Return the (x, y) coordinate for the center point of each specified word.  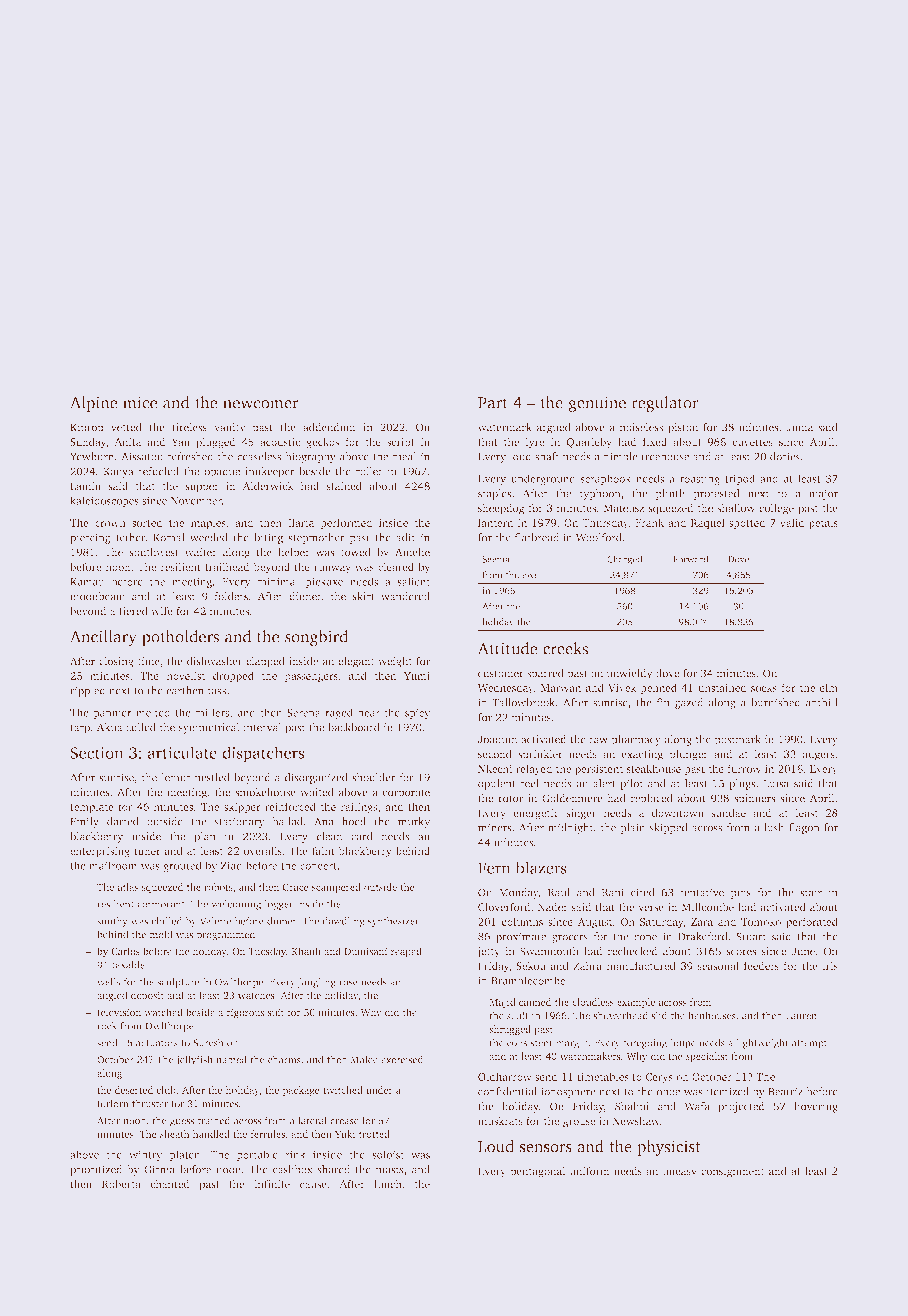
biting (268, 538)
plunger (688, 755)
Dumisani (366, 951)
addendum (329, 427)
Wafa (697, 1106)
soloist (388, 1154)
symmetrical (209, 728)
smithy (112, 922)
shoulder (373, 777)
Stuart (751, 936)
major (823, 494)
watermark (505, 427)
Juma (799, 427)
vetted (126, 427)
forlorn (113, 1103)
